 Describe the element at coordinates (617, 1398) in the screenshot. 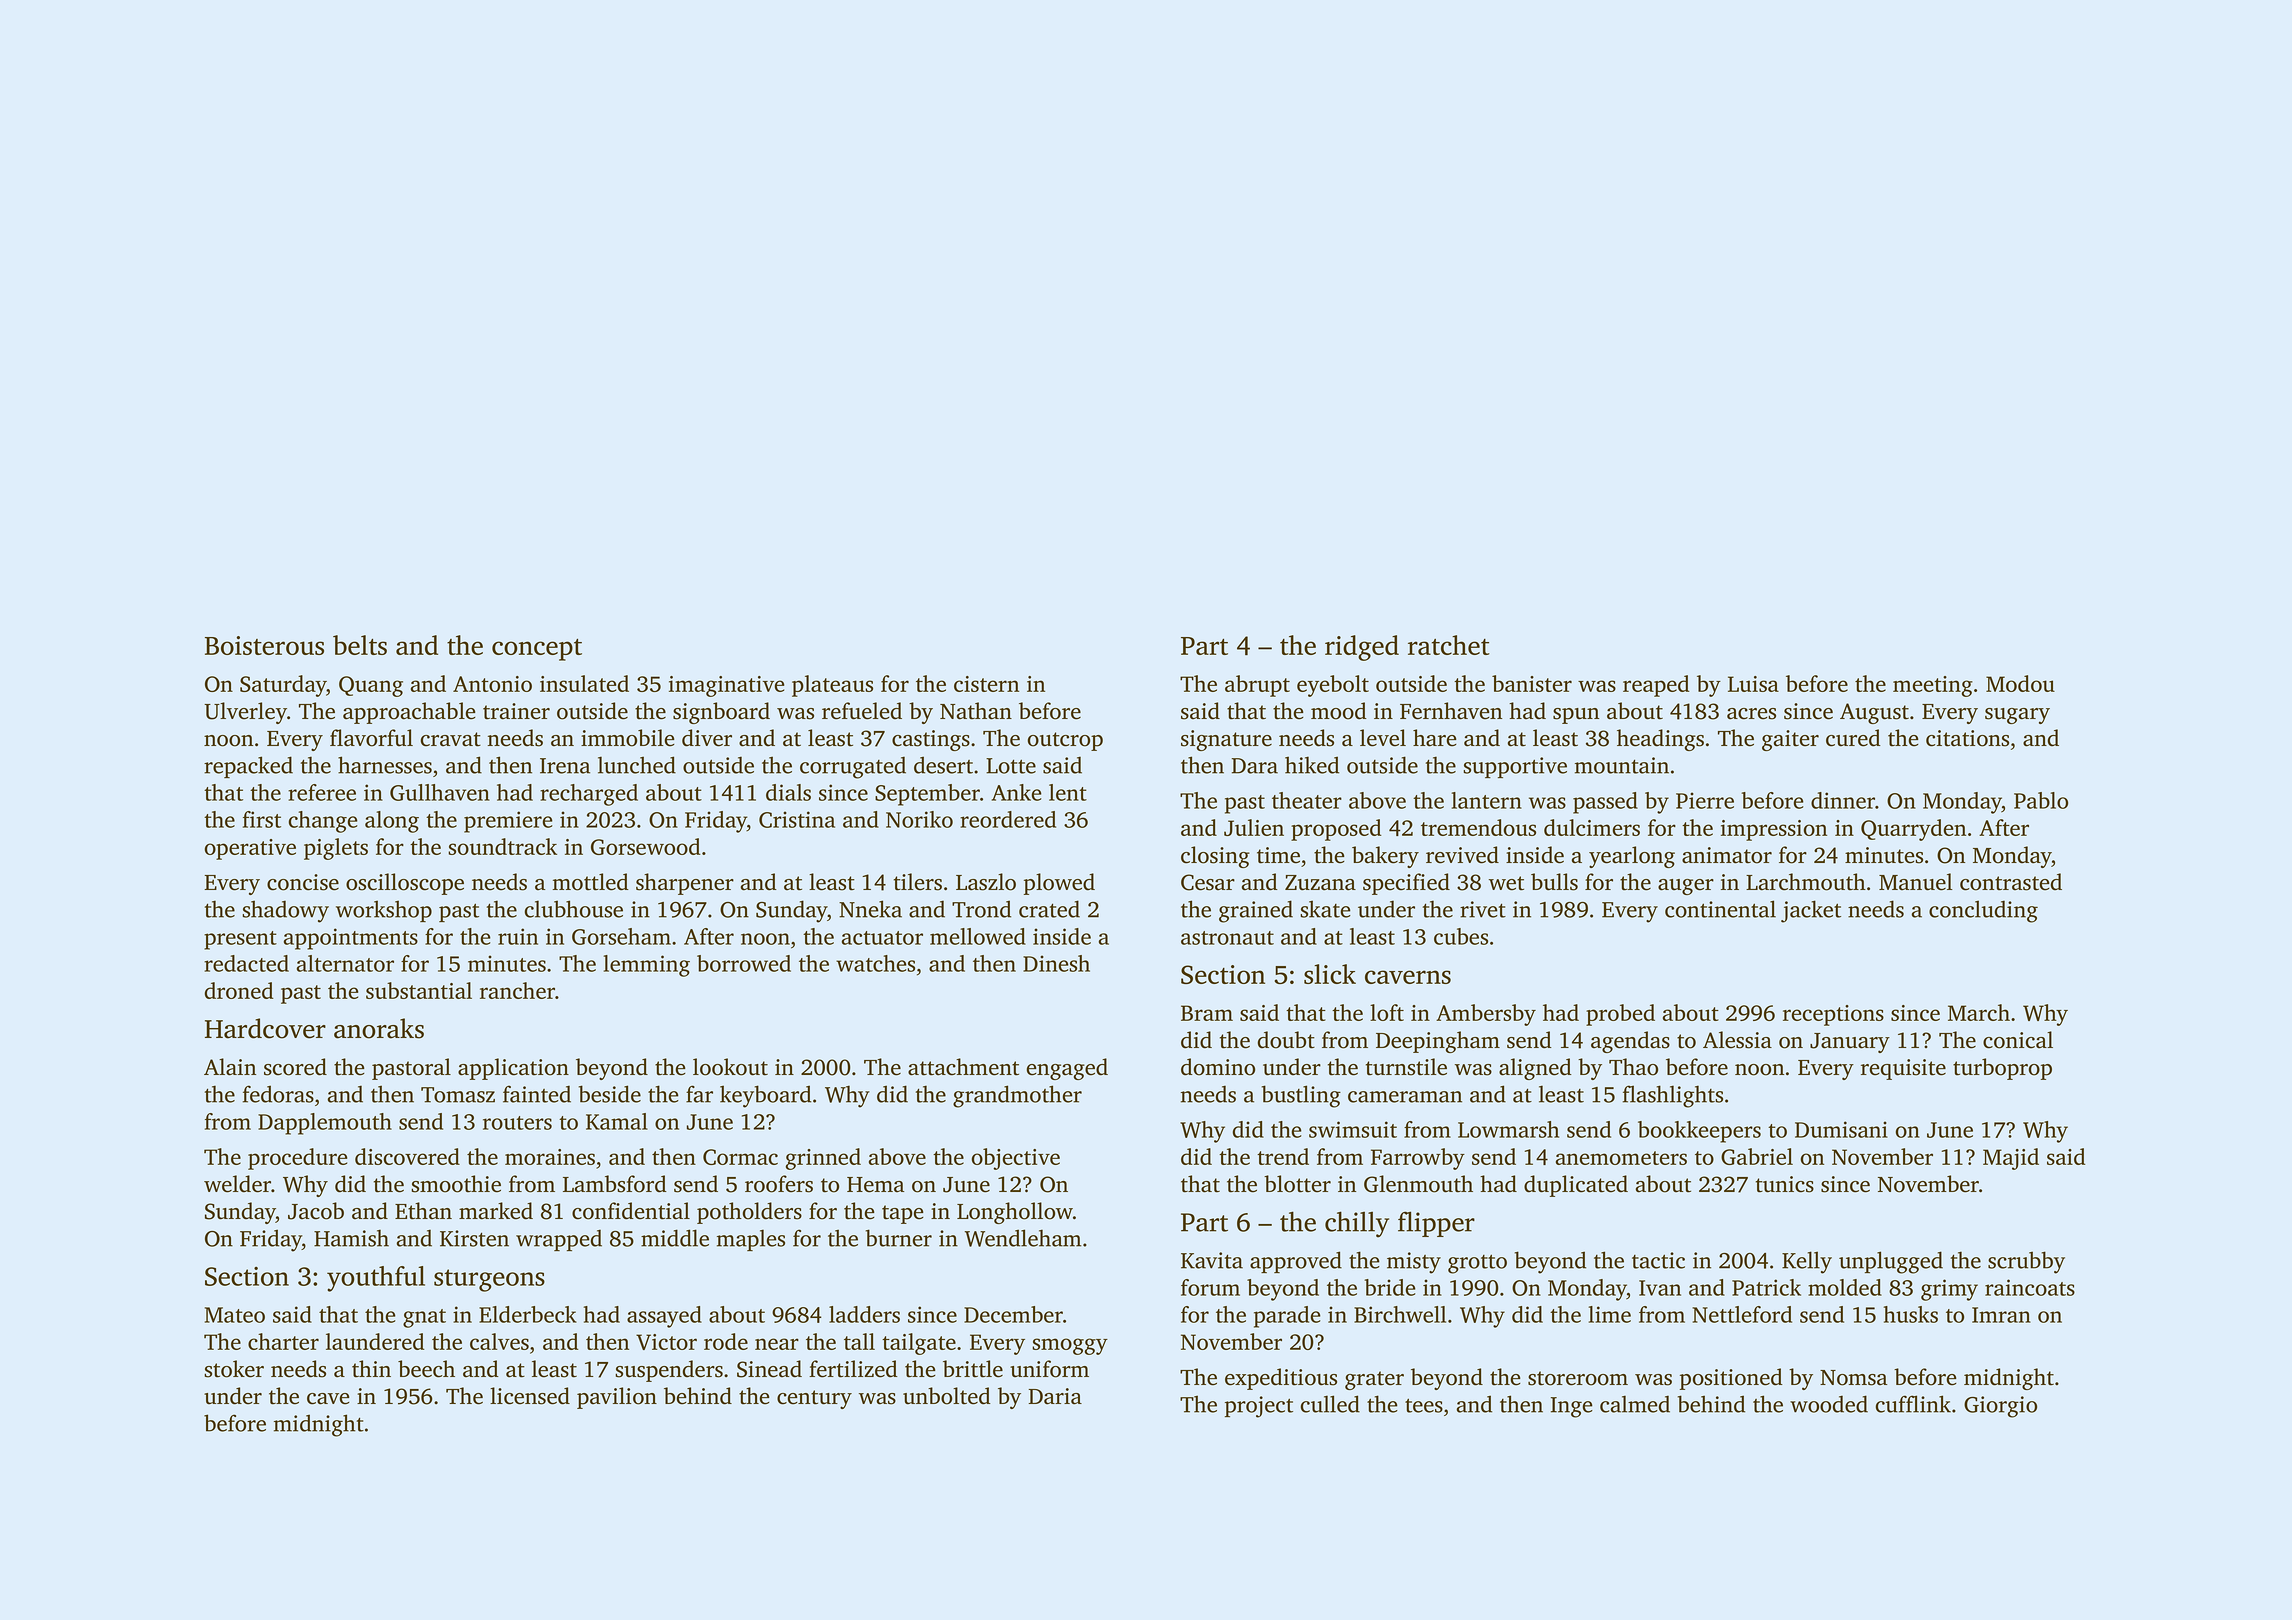

I see `pavilion` at that location.
